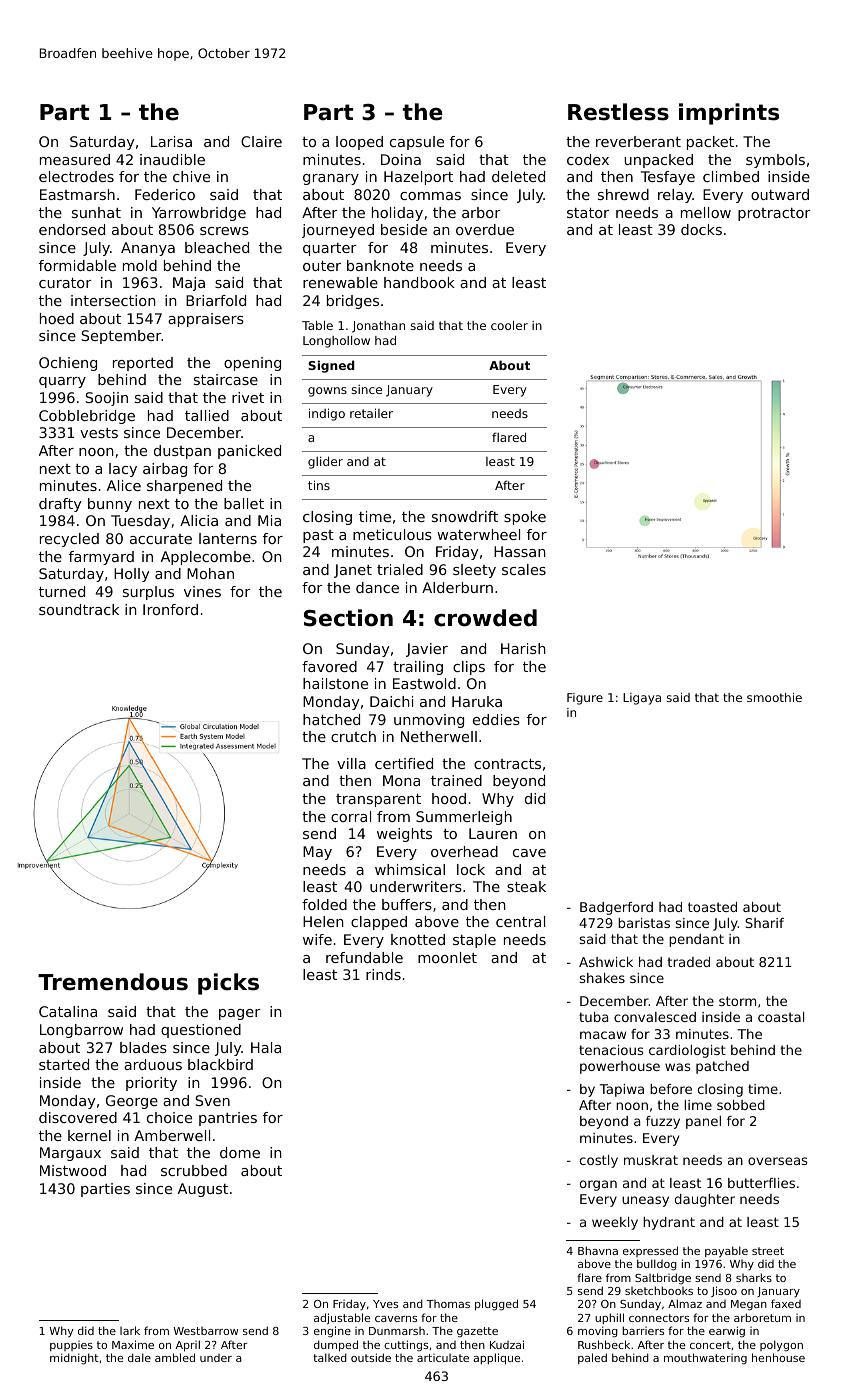  What do you see at coordinates (712, 907) in the screenshot?
I see `toasted` at bounding box center [712, 907].
